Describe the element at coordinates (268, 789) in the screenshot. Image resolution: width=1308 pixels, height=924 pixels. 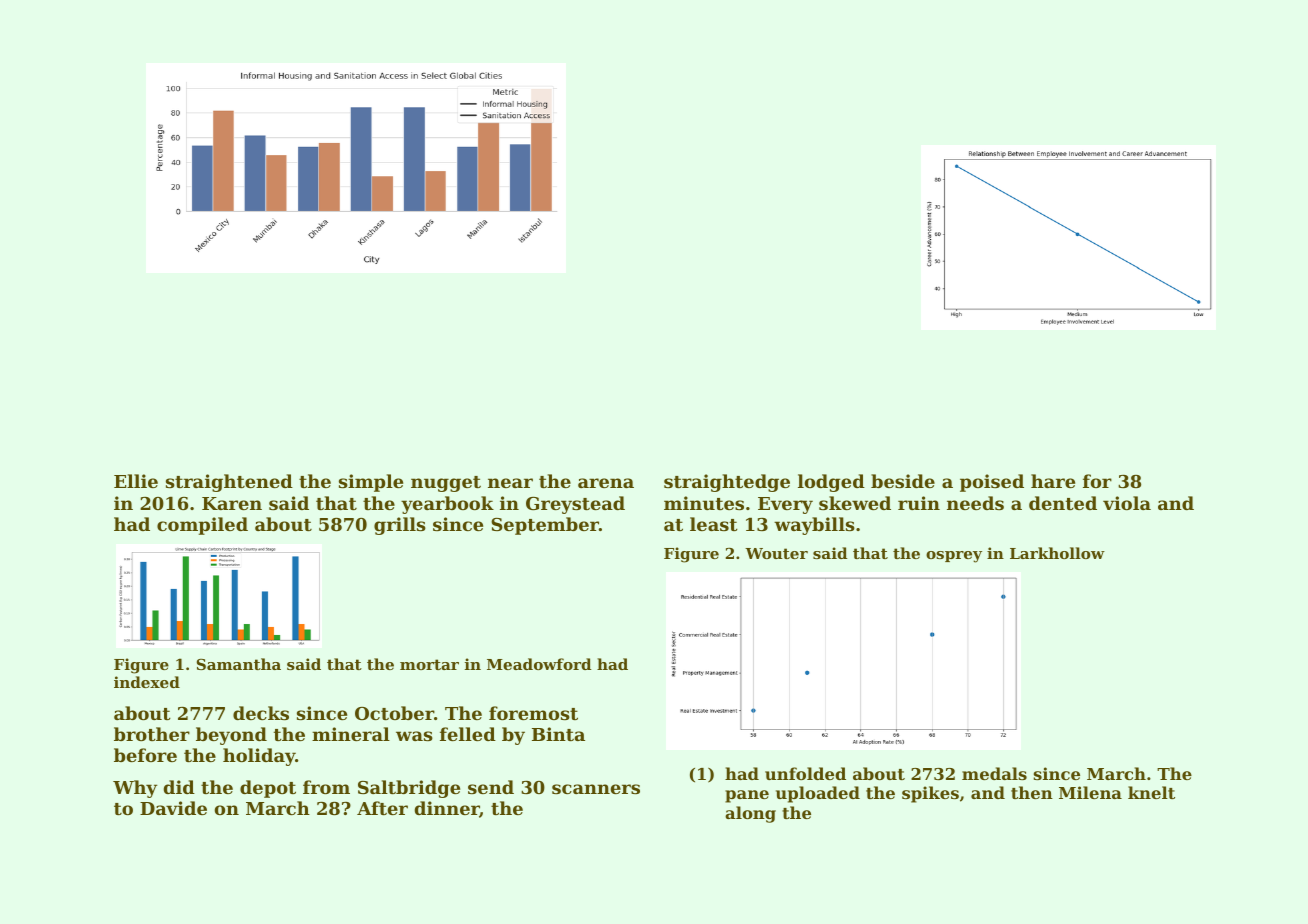
I see `depot` at that location.
